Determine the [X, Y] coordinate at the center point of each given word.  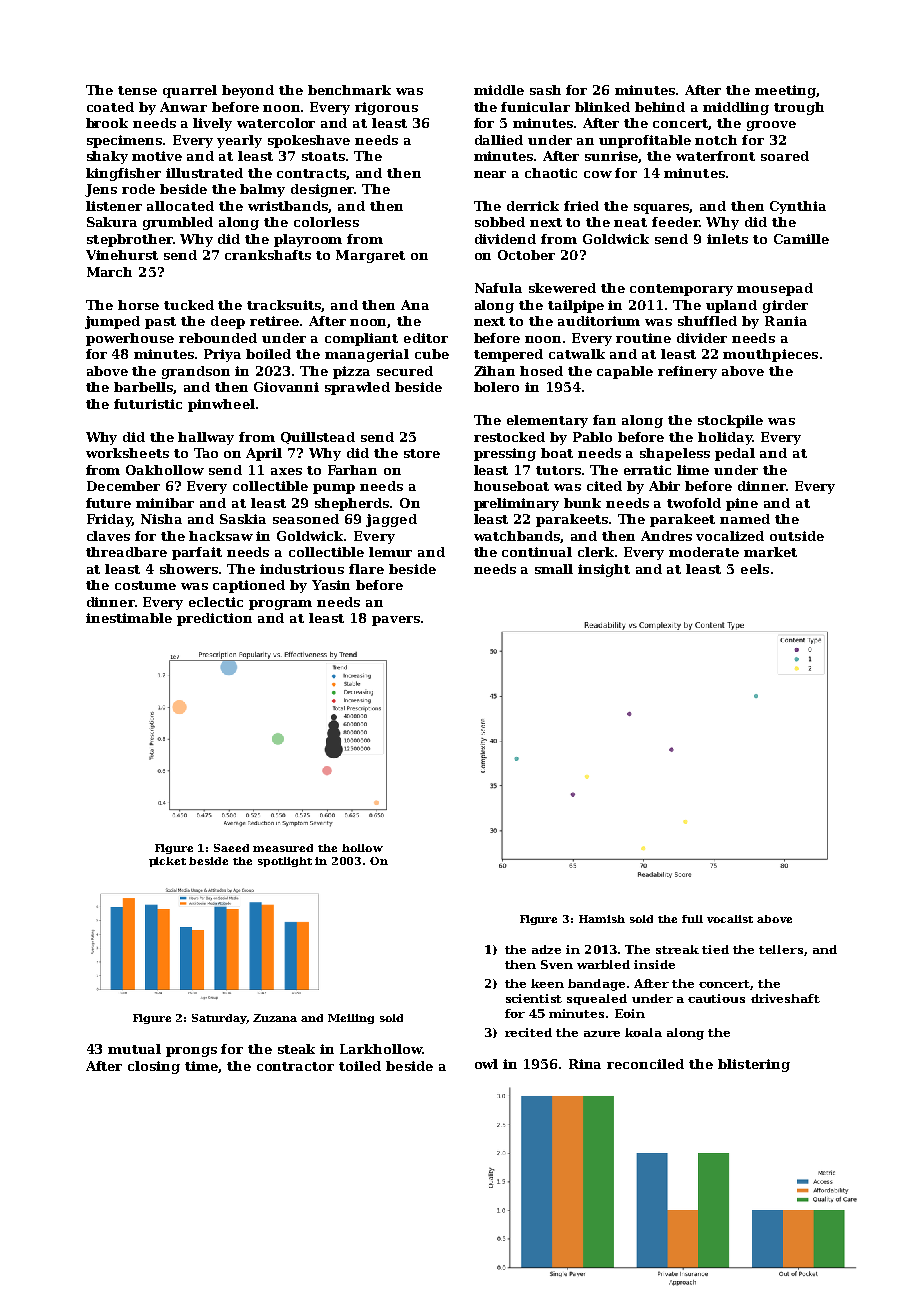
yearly [239, 141]
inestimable [129, 618]
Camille [801, 239]
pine [742, 504]
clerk [596, 552]
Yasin [331, 585]
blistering [754, 1065]
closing [154, 1067]
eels [755, 569]
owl [486, 1064]
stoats [323, 156]
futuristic [148, 404]
